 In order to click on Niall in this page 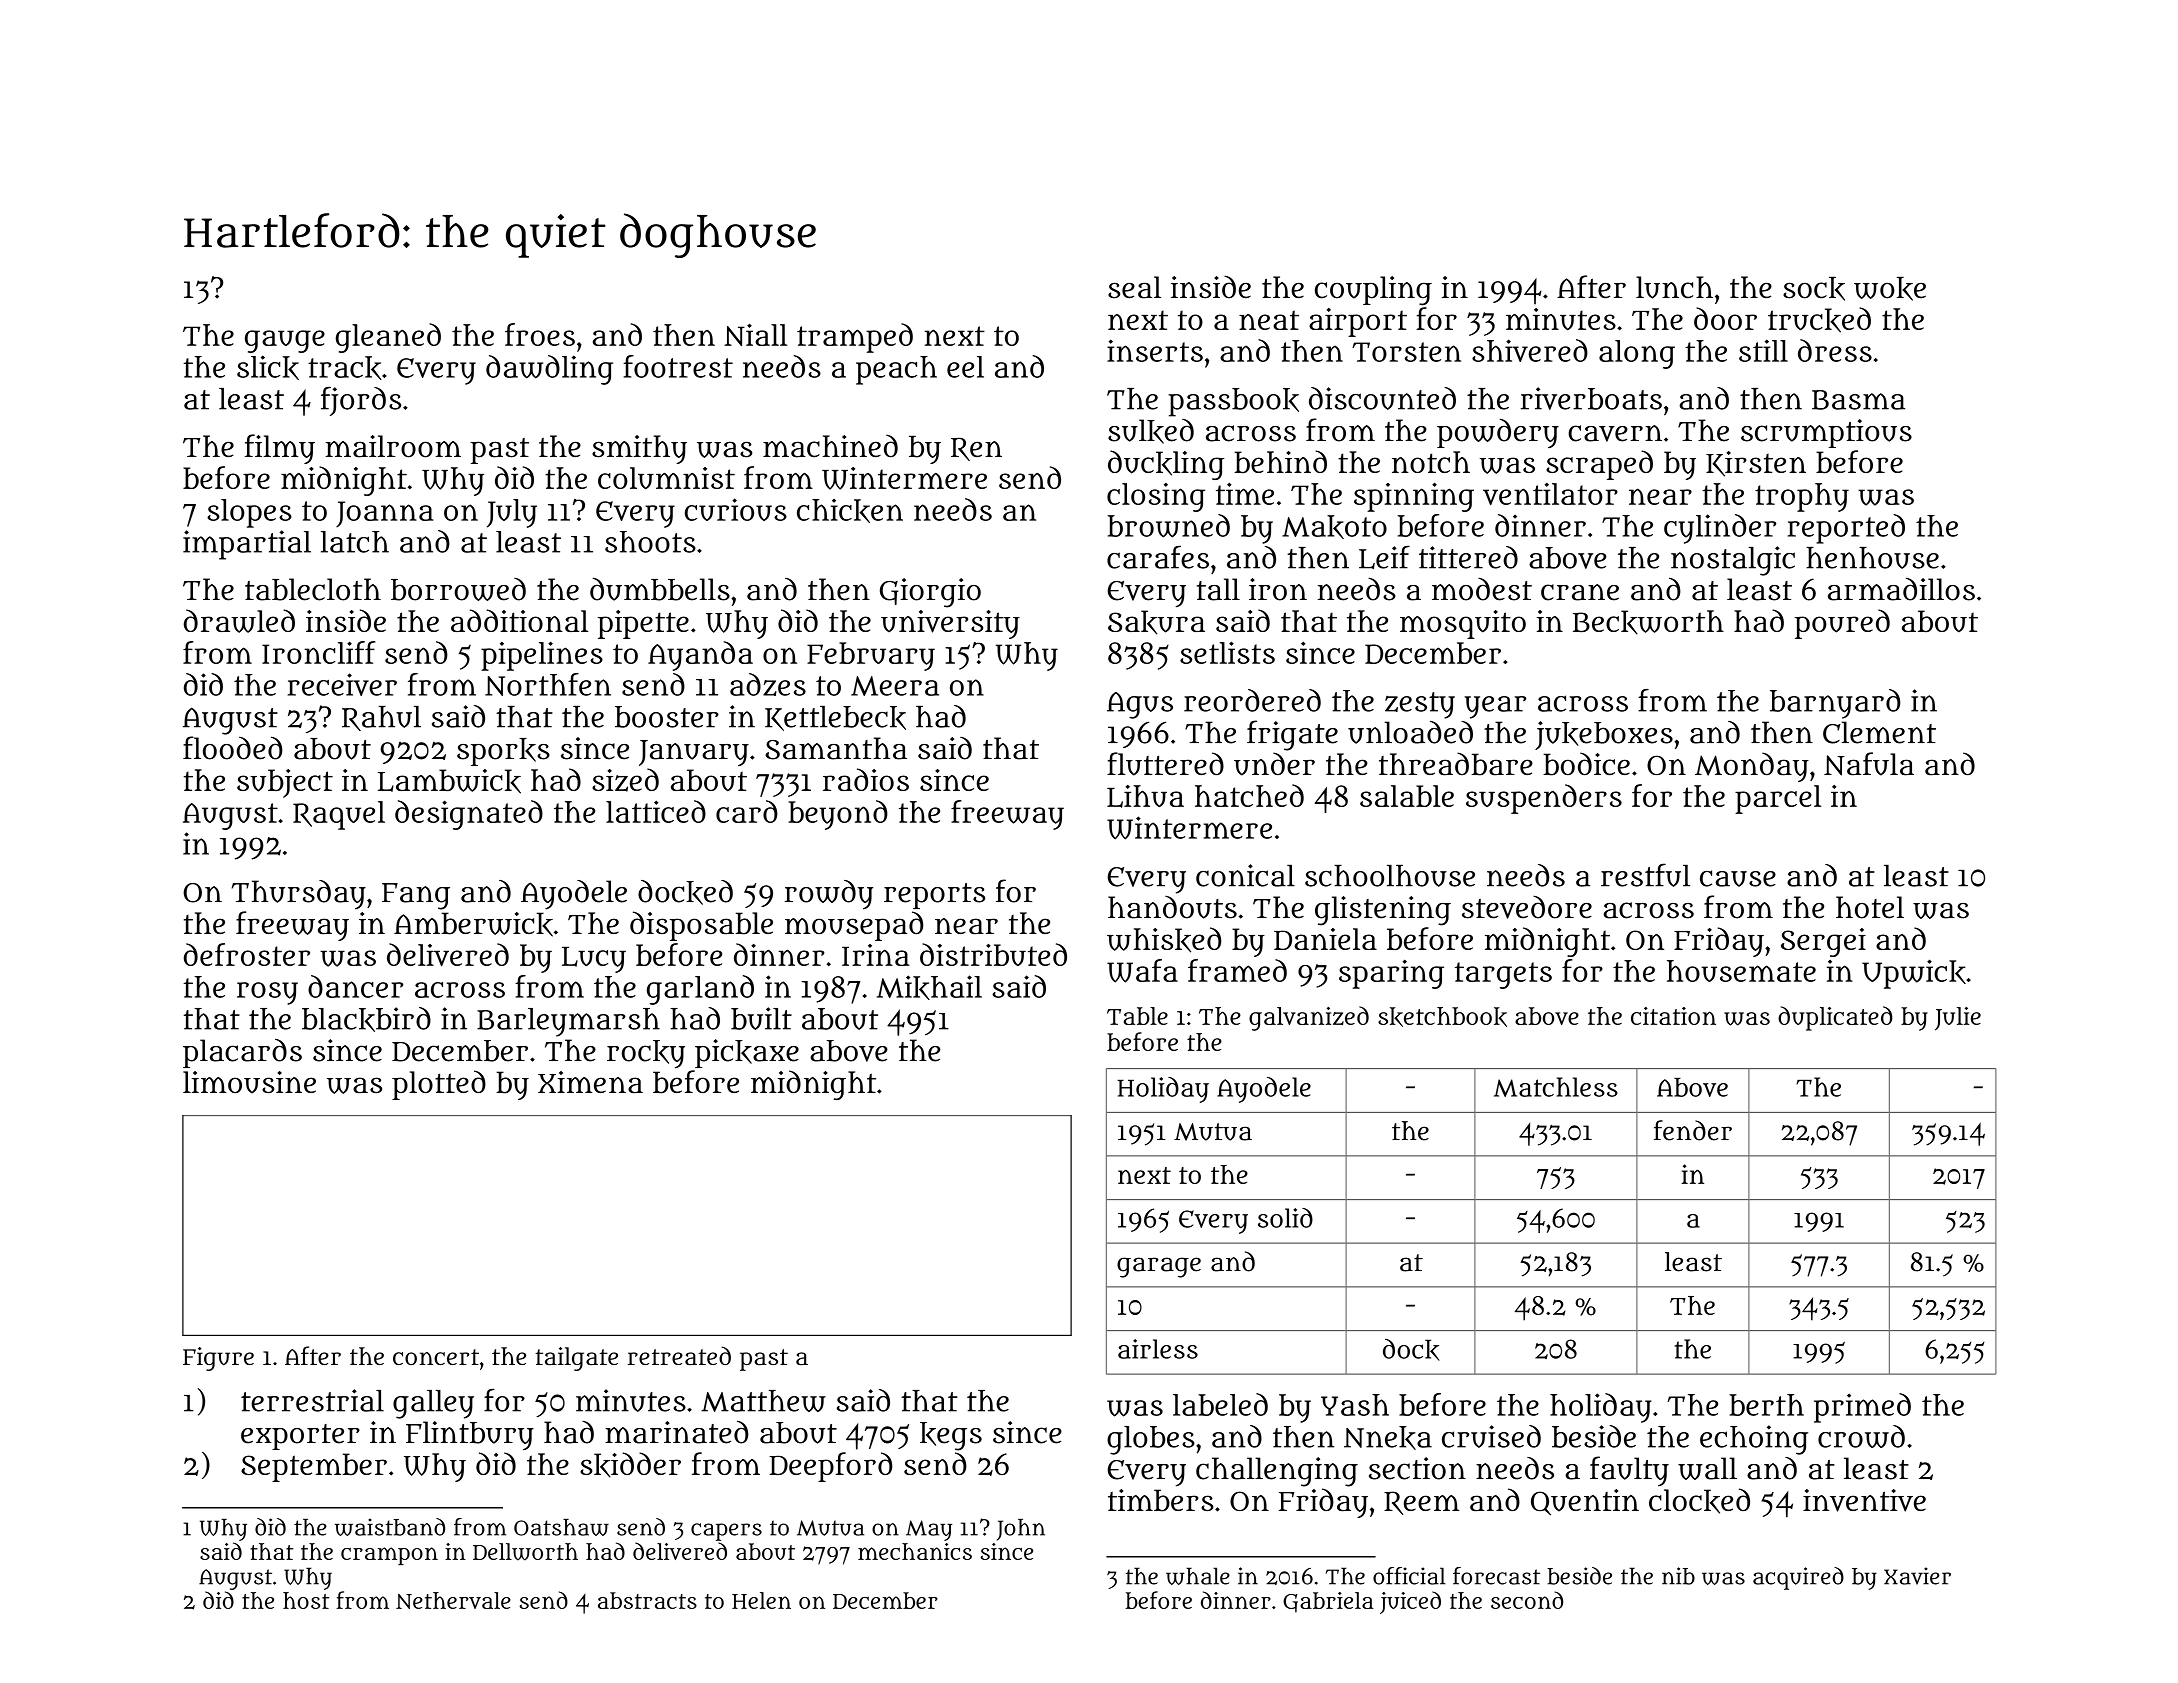, I will do `click(755, 335)`.
